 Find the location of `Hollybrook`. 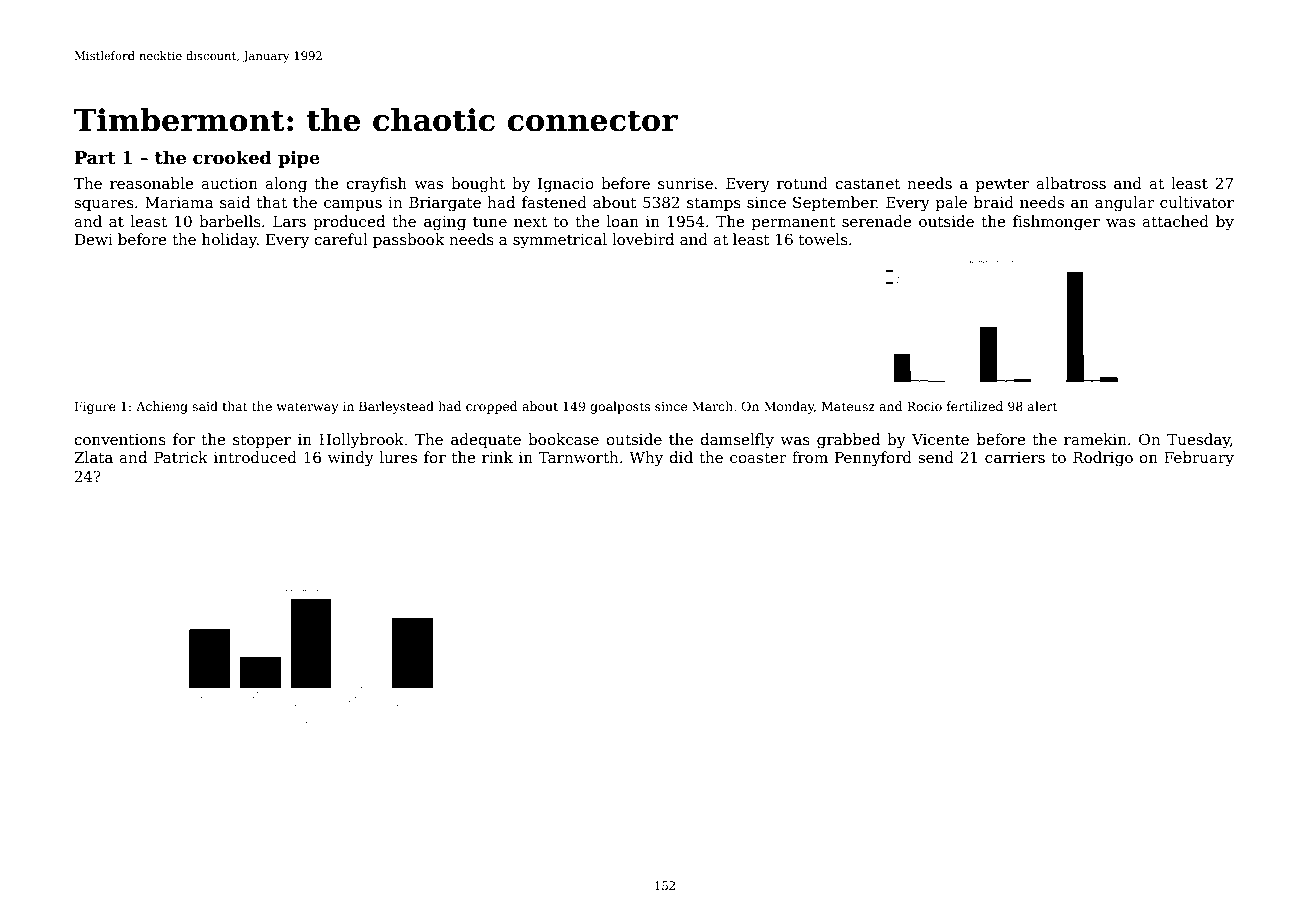

Hollybrook is located at coordinates (361, 441).
